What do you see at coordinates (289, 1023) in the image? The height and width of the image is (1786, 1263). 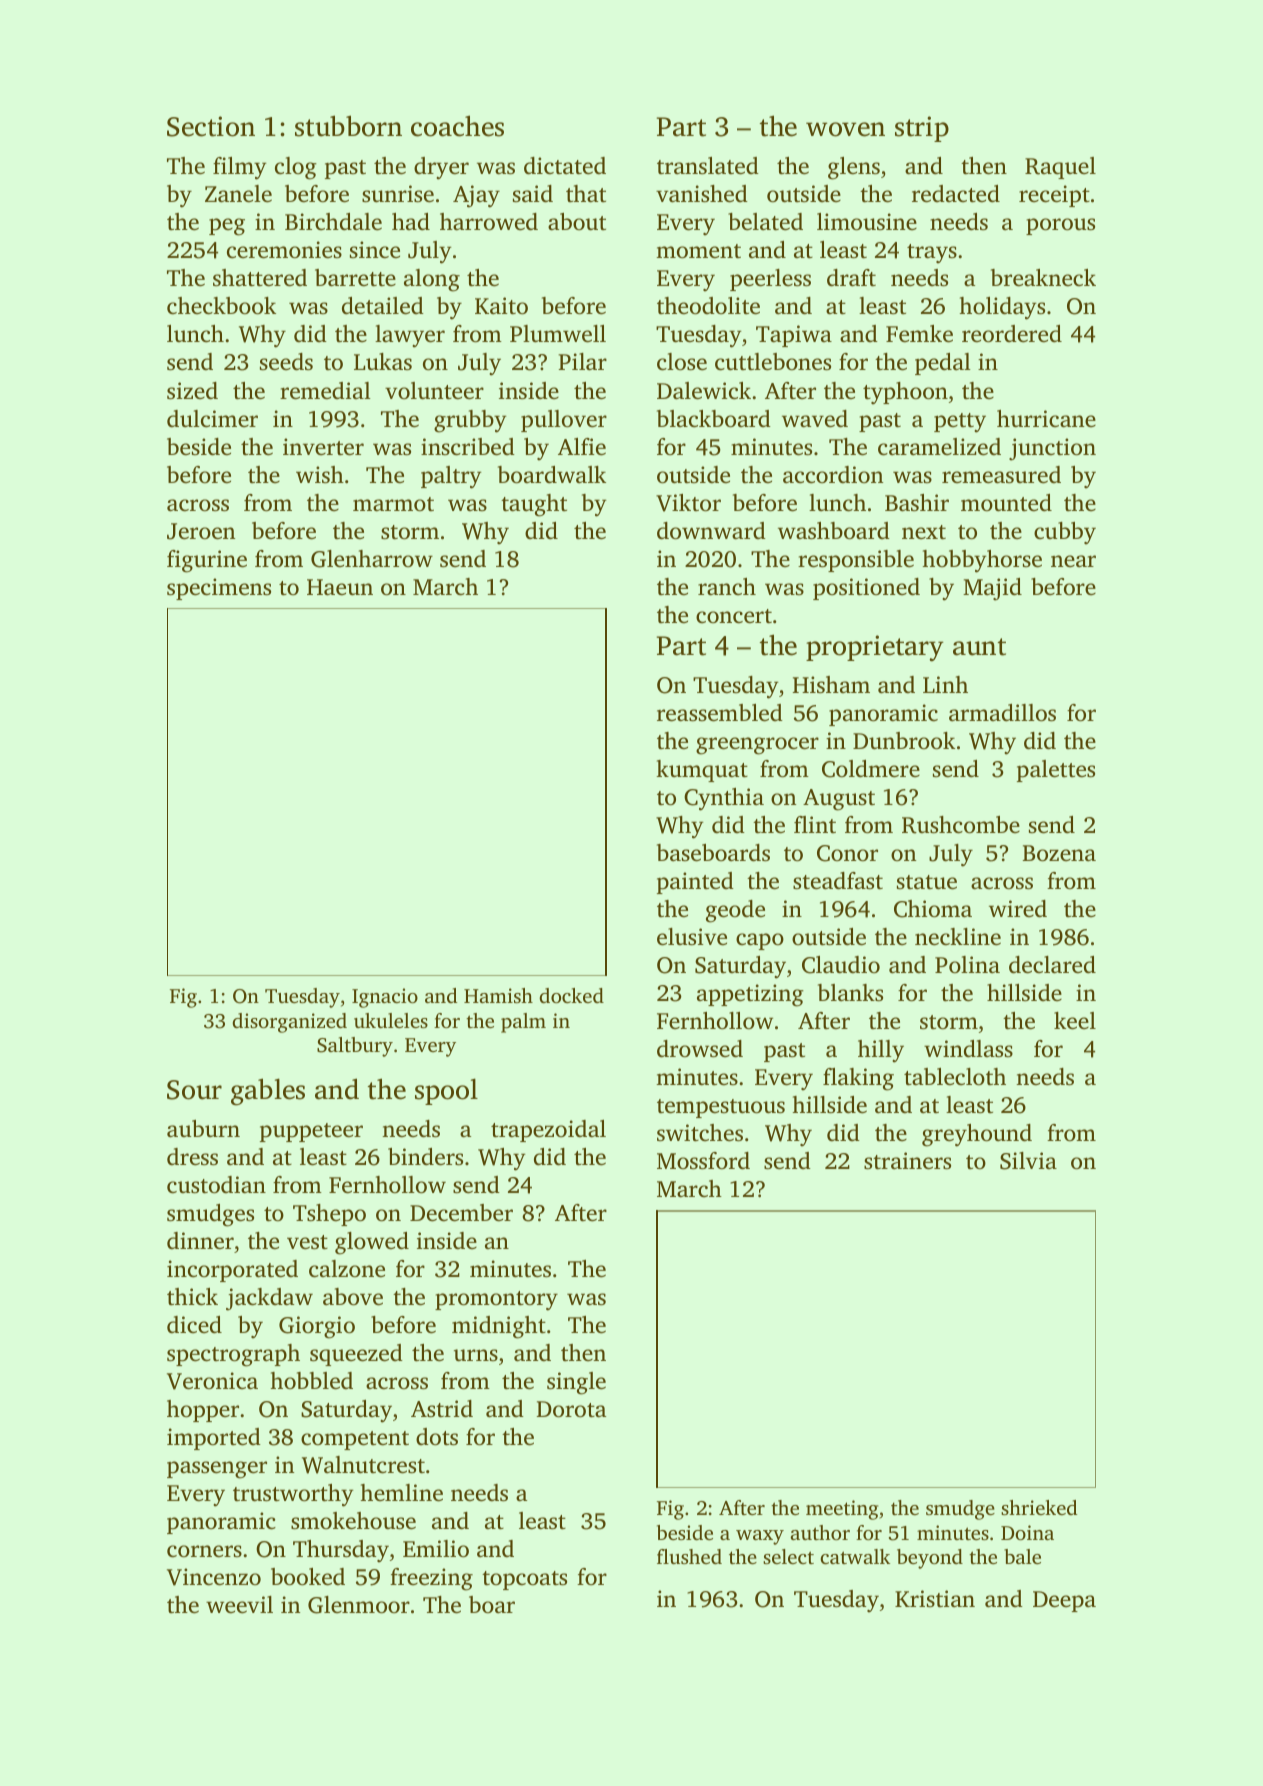 I see `disorganized` at bounding box center [289, 1023].
